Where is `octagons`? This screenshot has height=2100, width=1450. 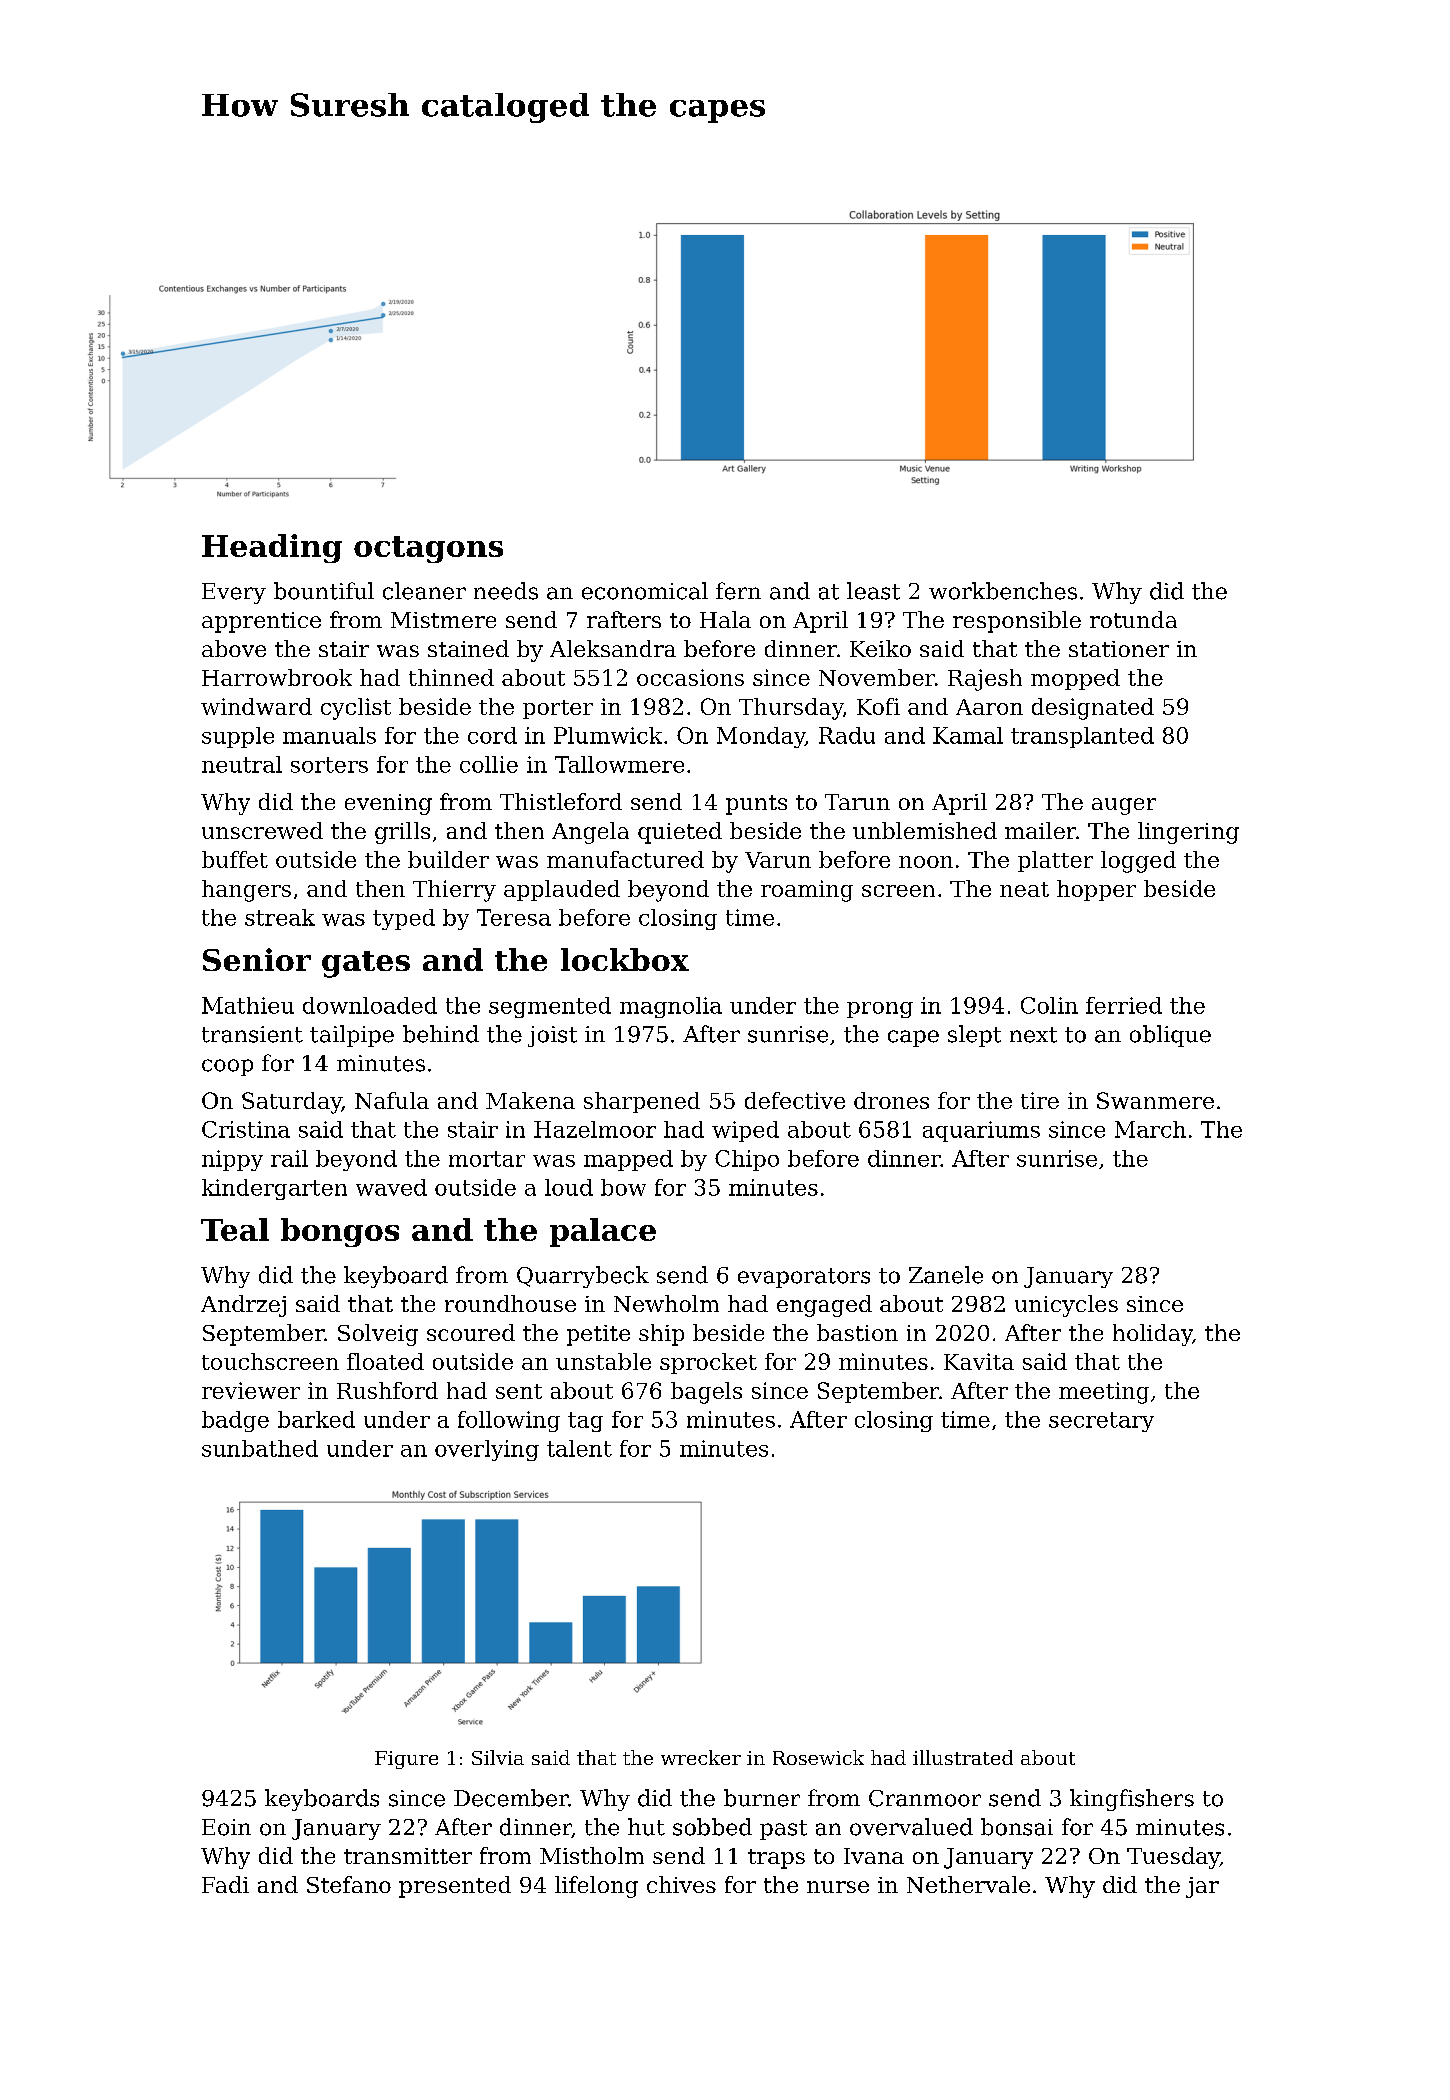
octagons is located at coordinates (428, 549).
